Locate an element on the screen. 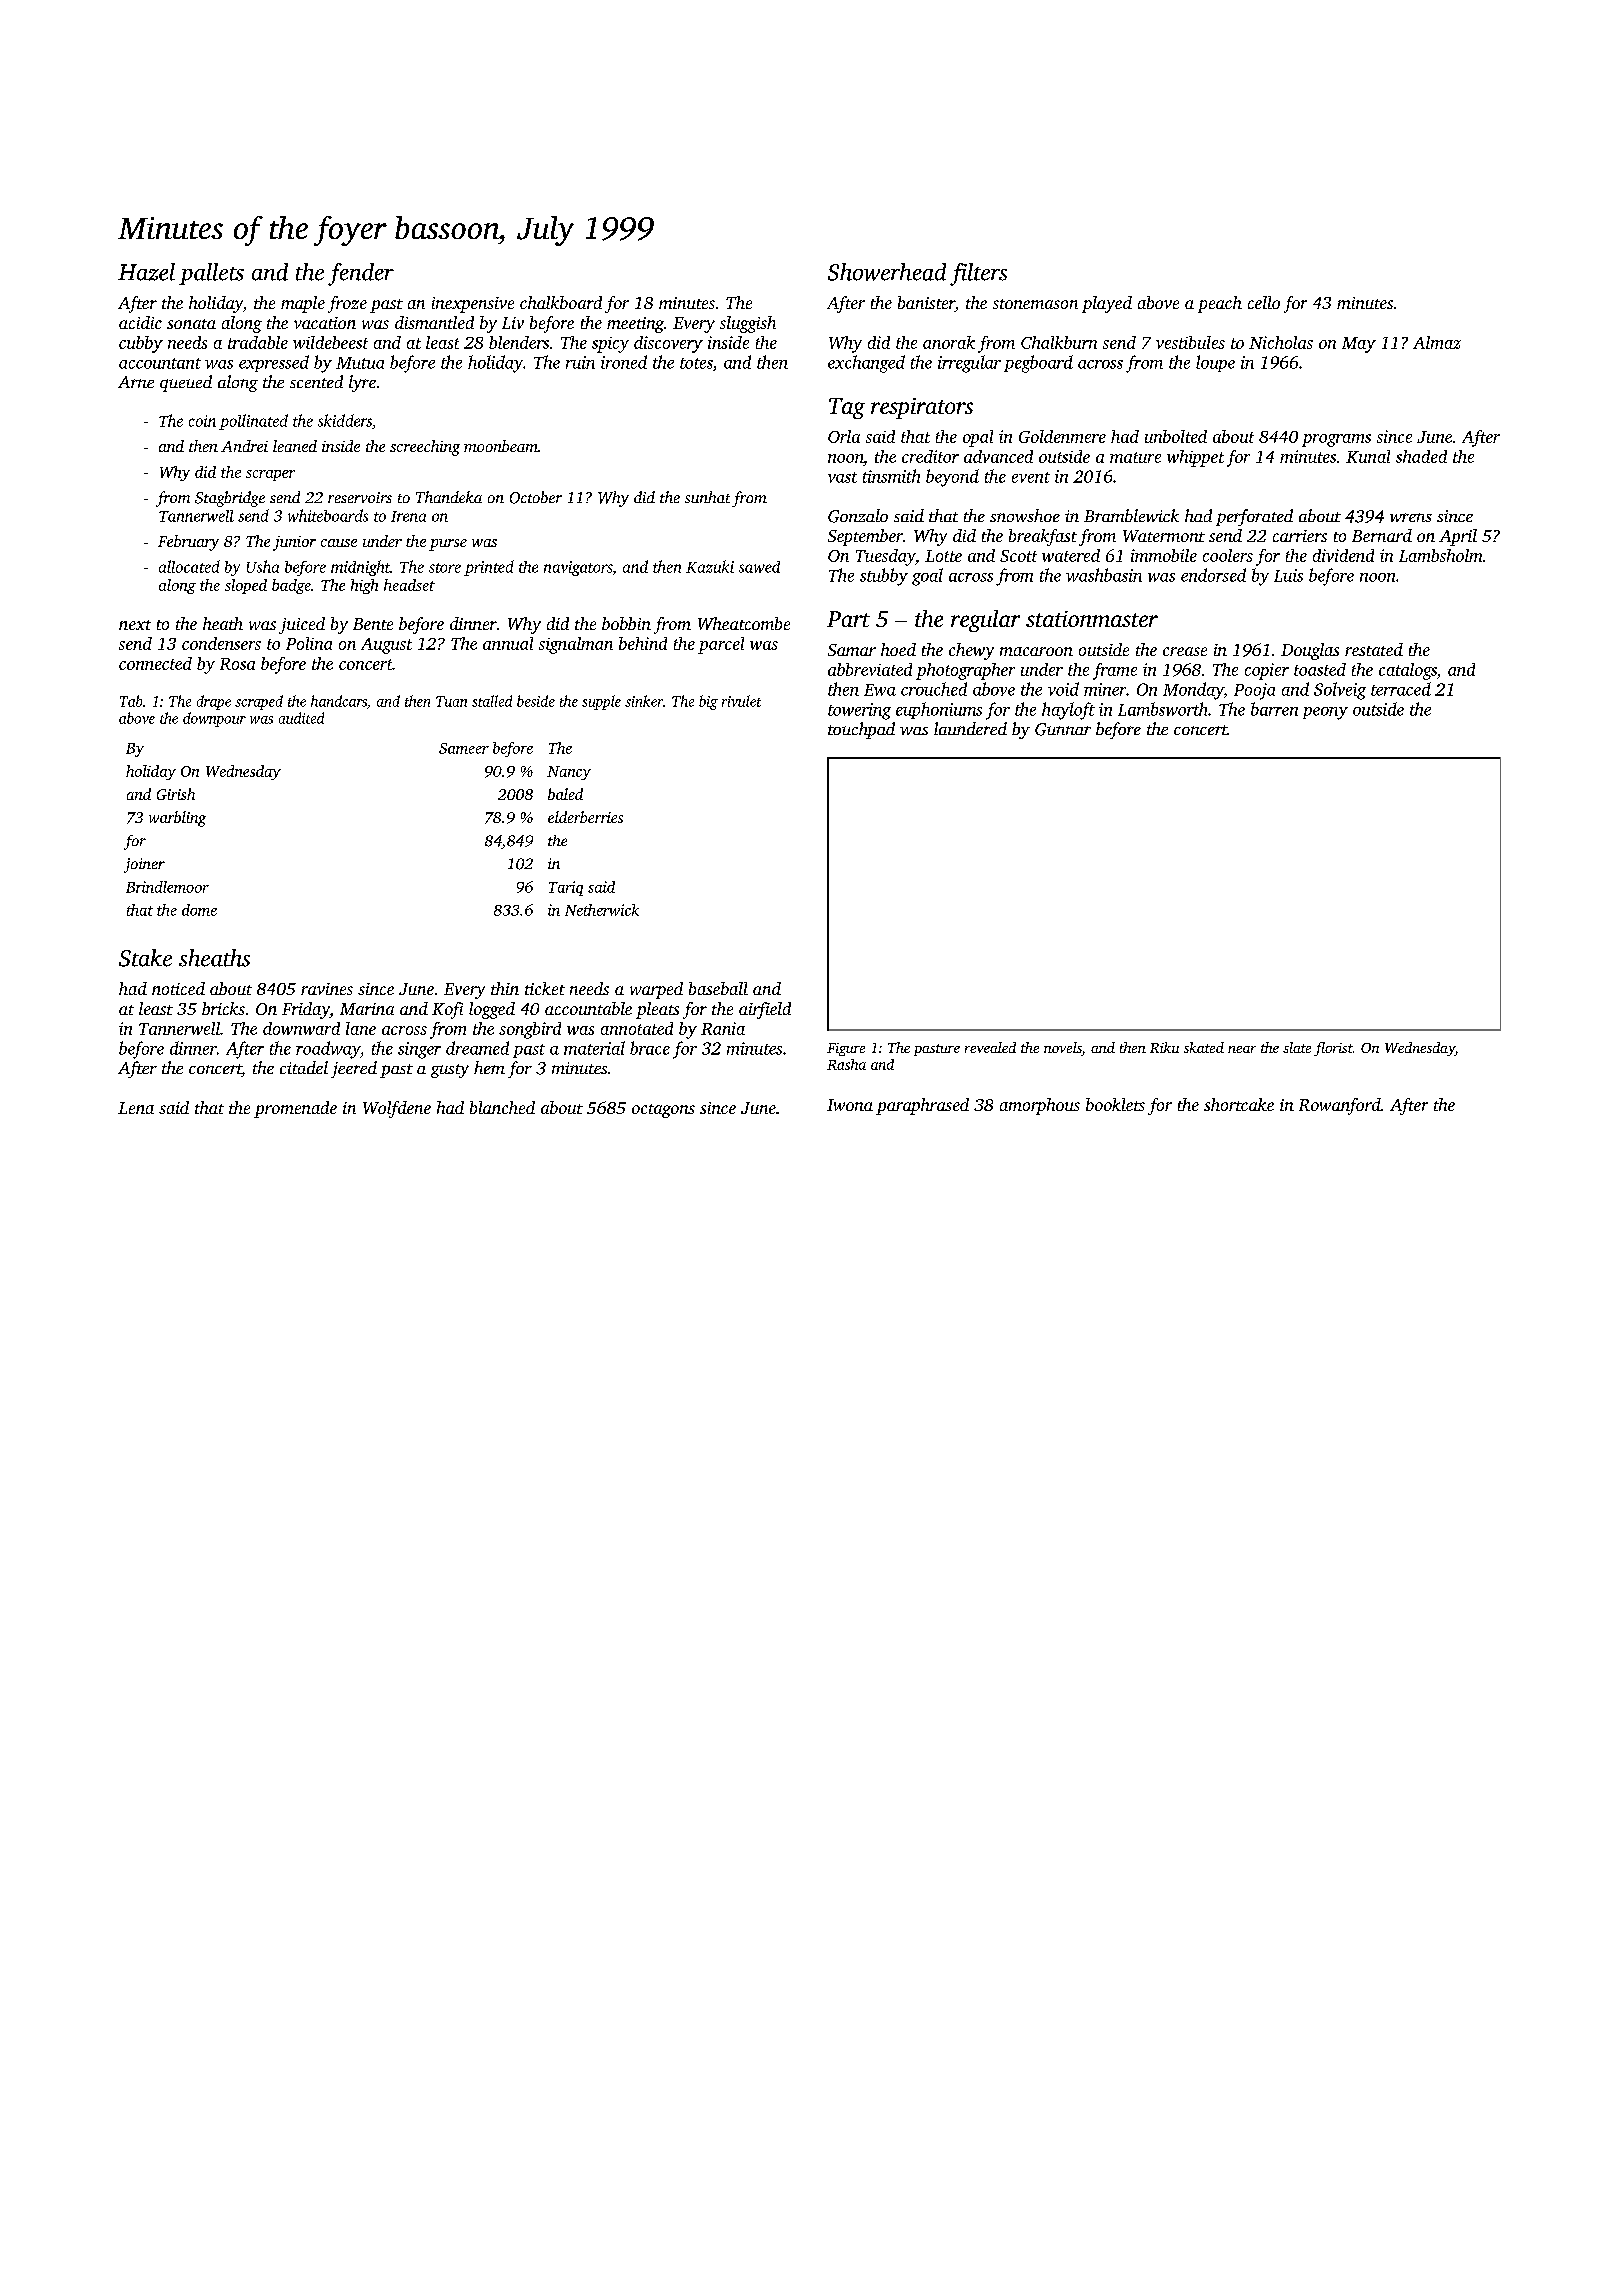  filters is located at coordinates (978, 274).
